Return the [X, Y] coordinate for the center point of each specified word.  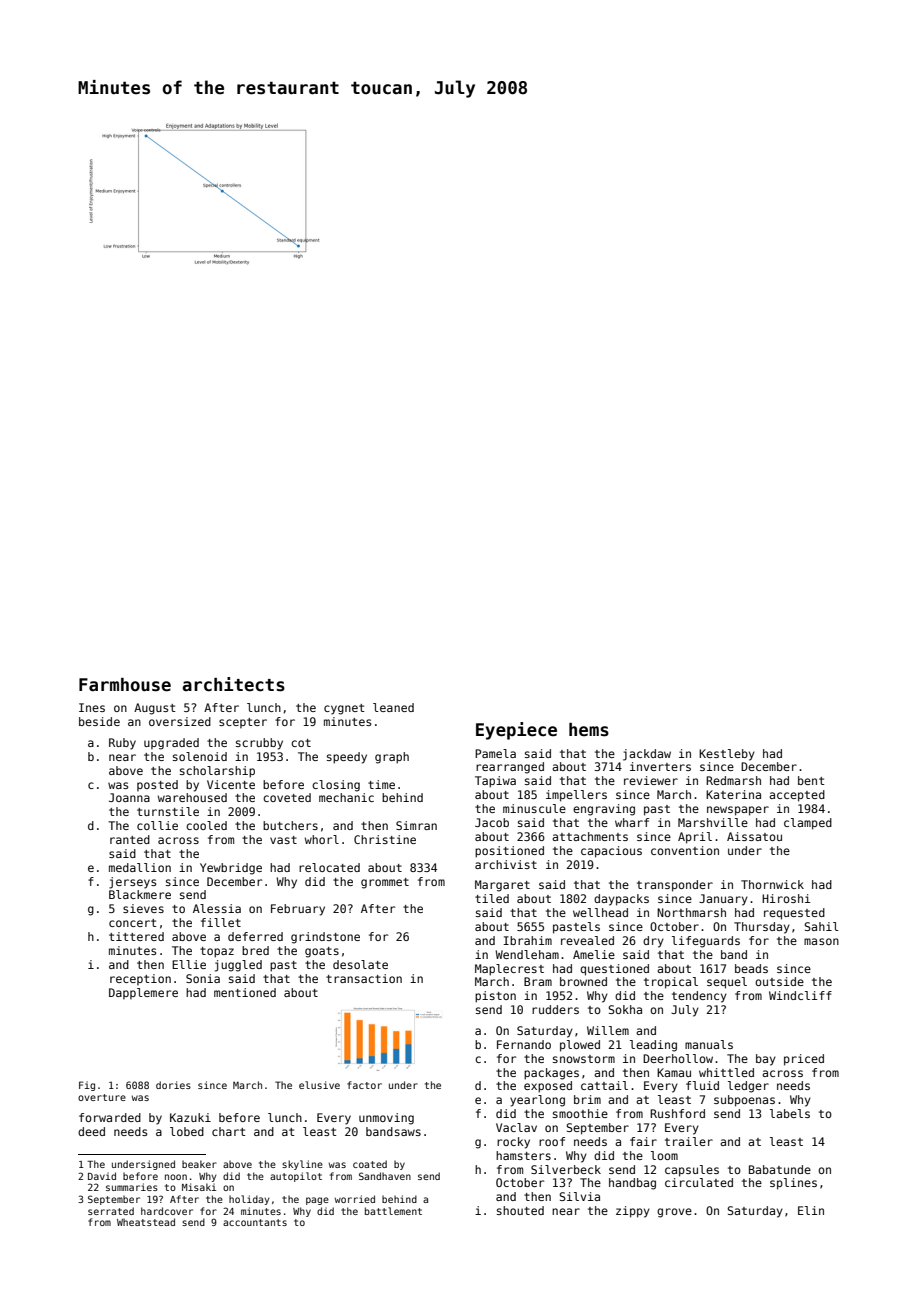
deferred [255, 936]
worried [355, 1199]
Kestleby [727, 755]
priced [804, 1060]
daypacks [621, 900]
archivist [506, 864]
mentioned [245, 992]
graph [392, 758]
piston [495, 997]
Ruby [122, 744]
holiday [249, 1200]
